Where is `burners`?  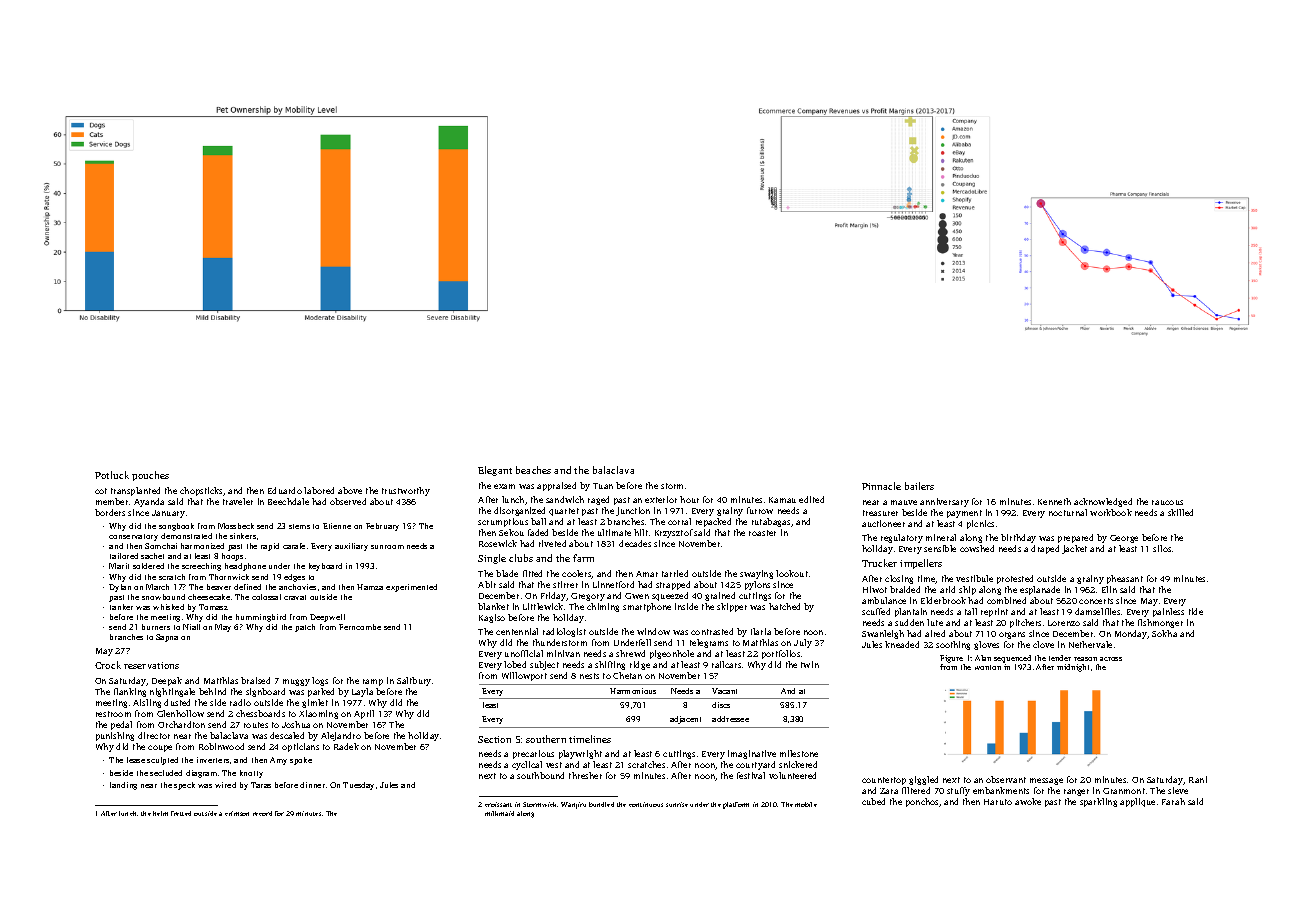
burners is located at coordinates (156, 627).
